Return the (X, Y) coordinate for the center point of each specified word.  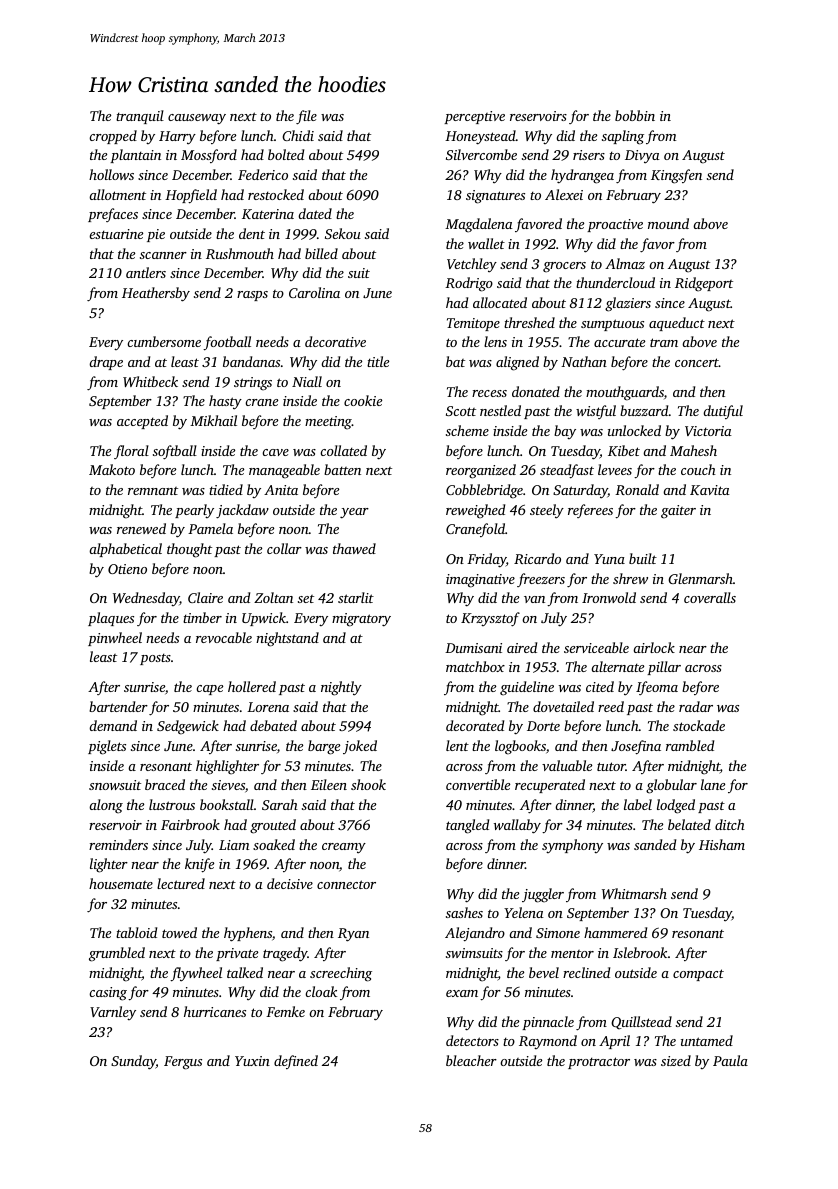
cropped (113, 137)
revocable (224, 637)
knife (199, 865)
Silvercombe (481, 154)
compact (698, 975)
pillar (664, 668)
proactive (615, 225)
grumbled (117, 954)
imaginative (480, 581)
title (378, 361)
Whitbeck (150, 381)
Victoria (708, 431)
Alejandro (475, 934)
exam (462, 993)
